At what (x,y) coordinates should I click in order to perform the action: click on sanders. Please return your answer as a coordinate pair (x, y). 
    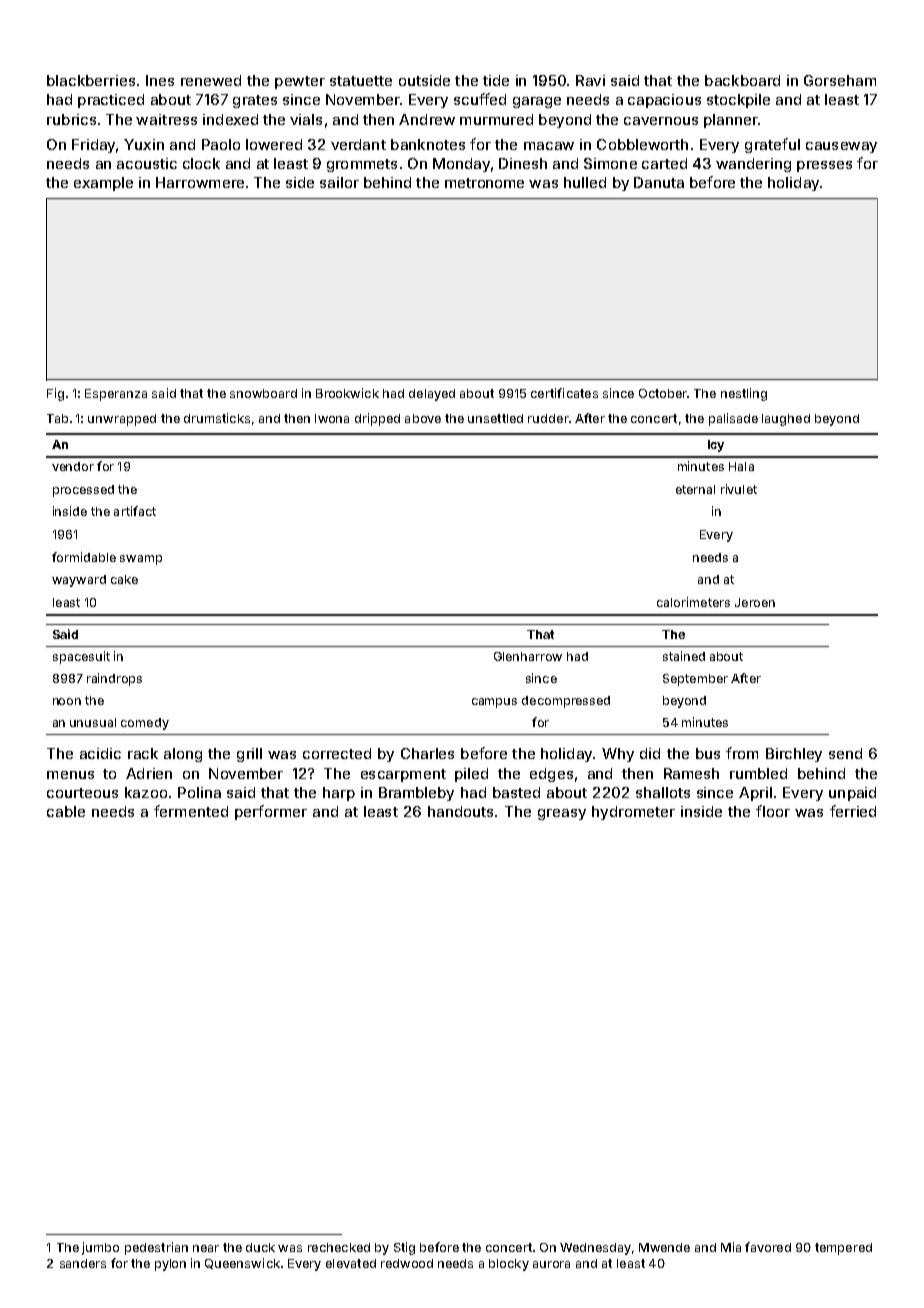
    Looking at the image, I should click on (83, 1263).
